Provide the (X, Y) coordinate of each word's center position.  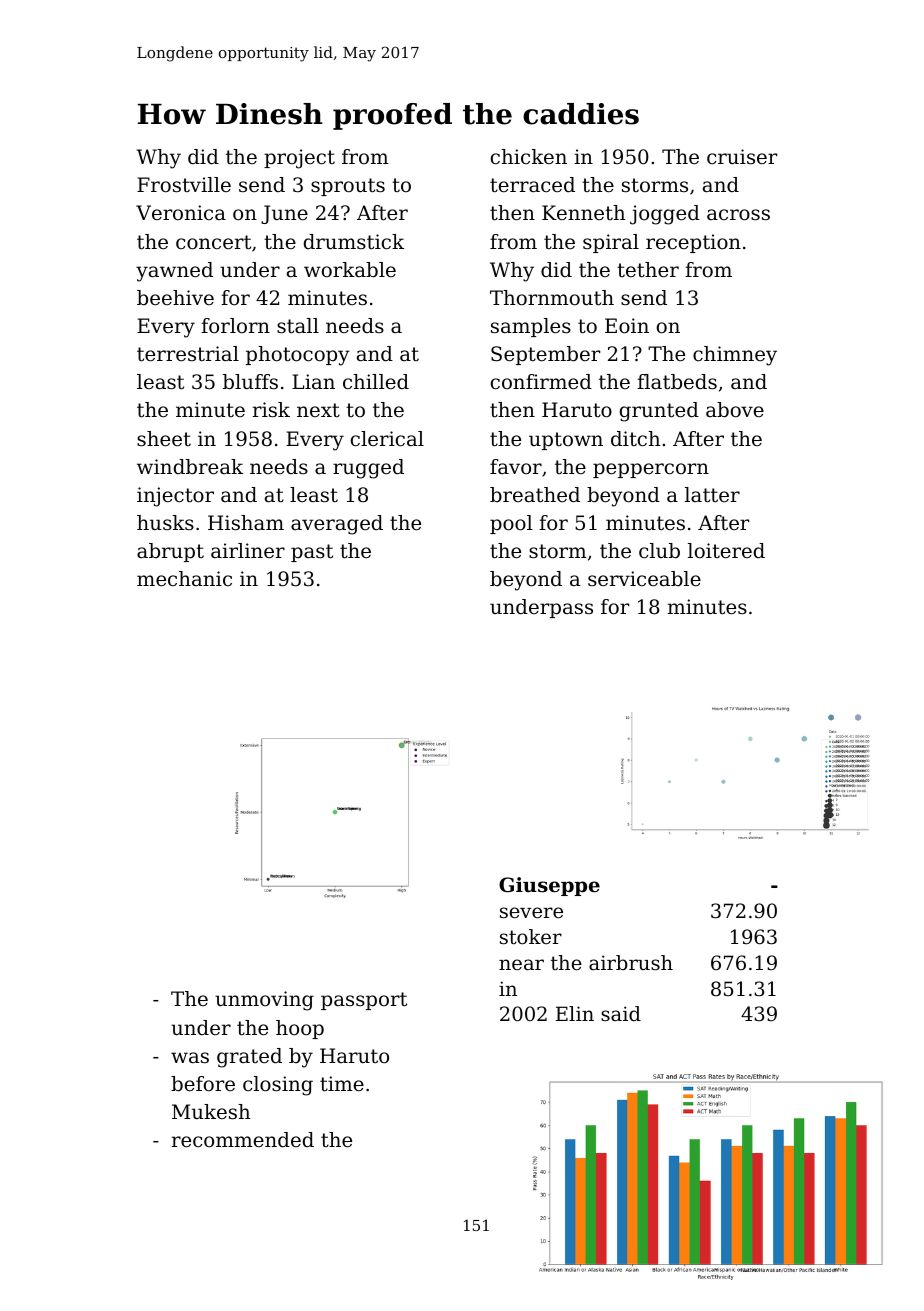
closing (278, 1086)
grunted (659, 412)
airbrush (631, 963)
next (318, 410)
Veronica (181, 212)
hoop (300, 1029)
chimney (735, 356)
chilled (376, 382)
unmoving (264, 1001)
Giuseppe (549, 886)
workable (350, 270)
